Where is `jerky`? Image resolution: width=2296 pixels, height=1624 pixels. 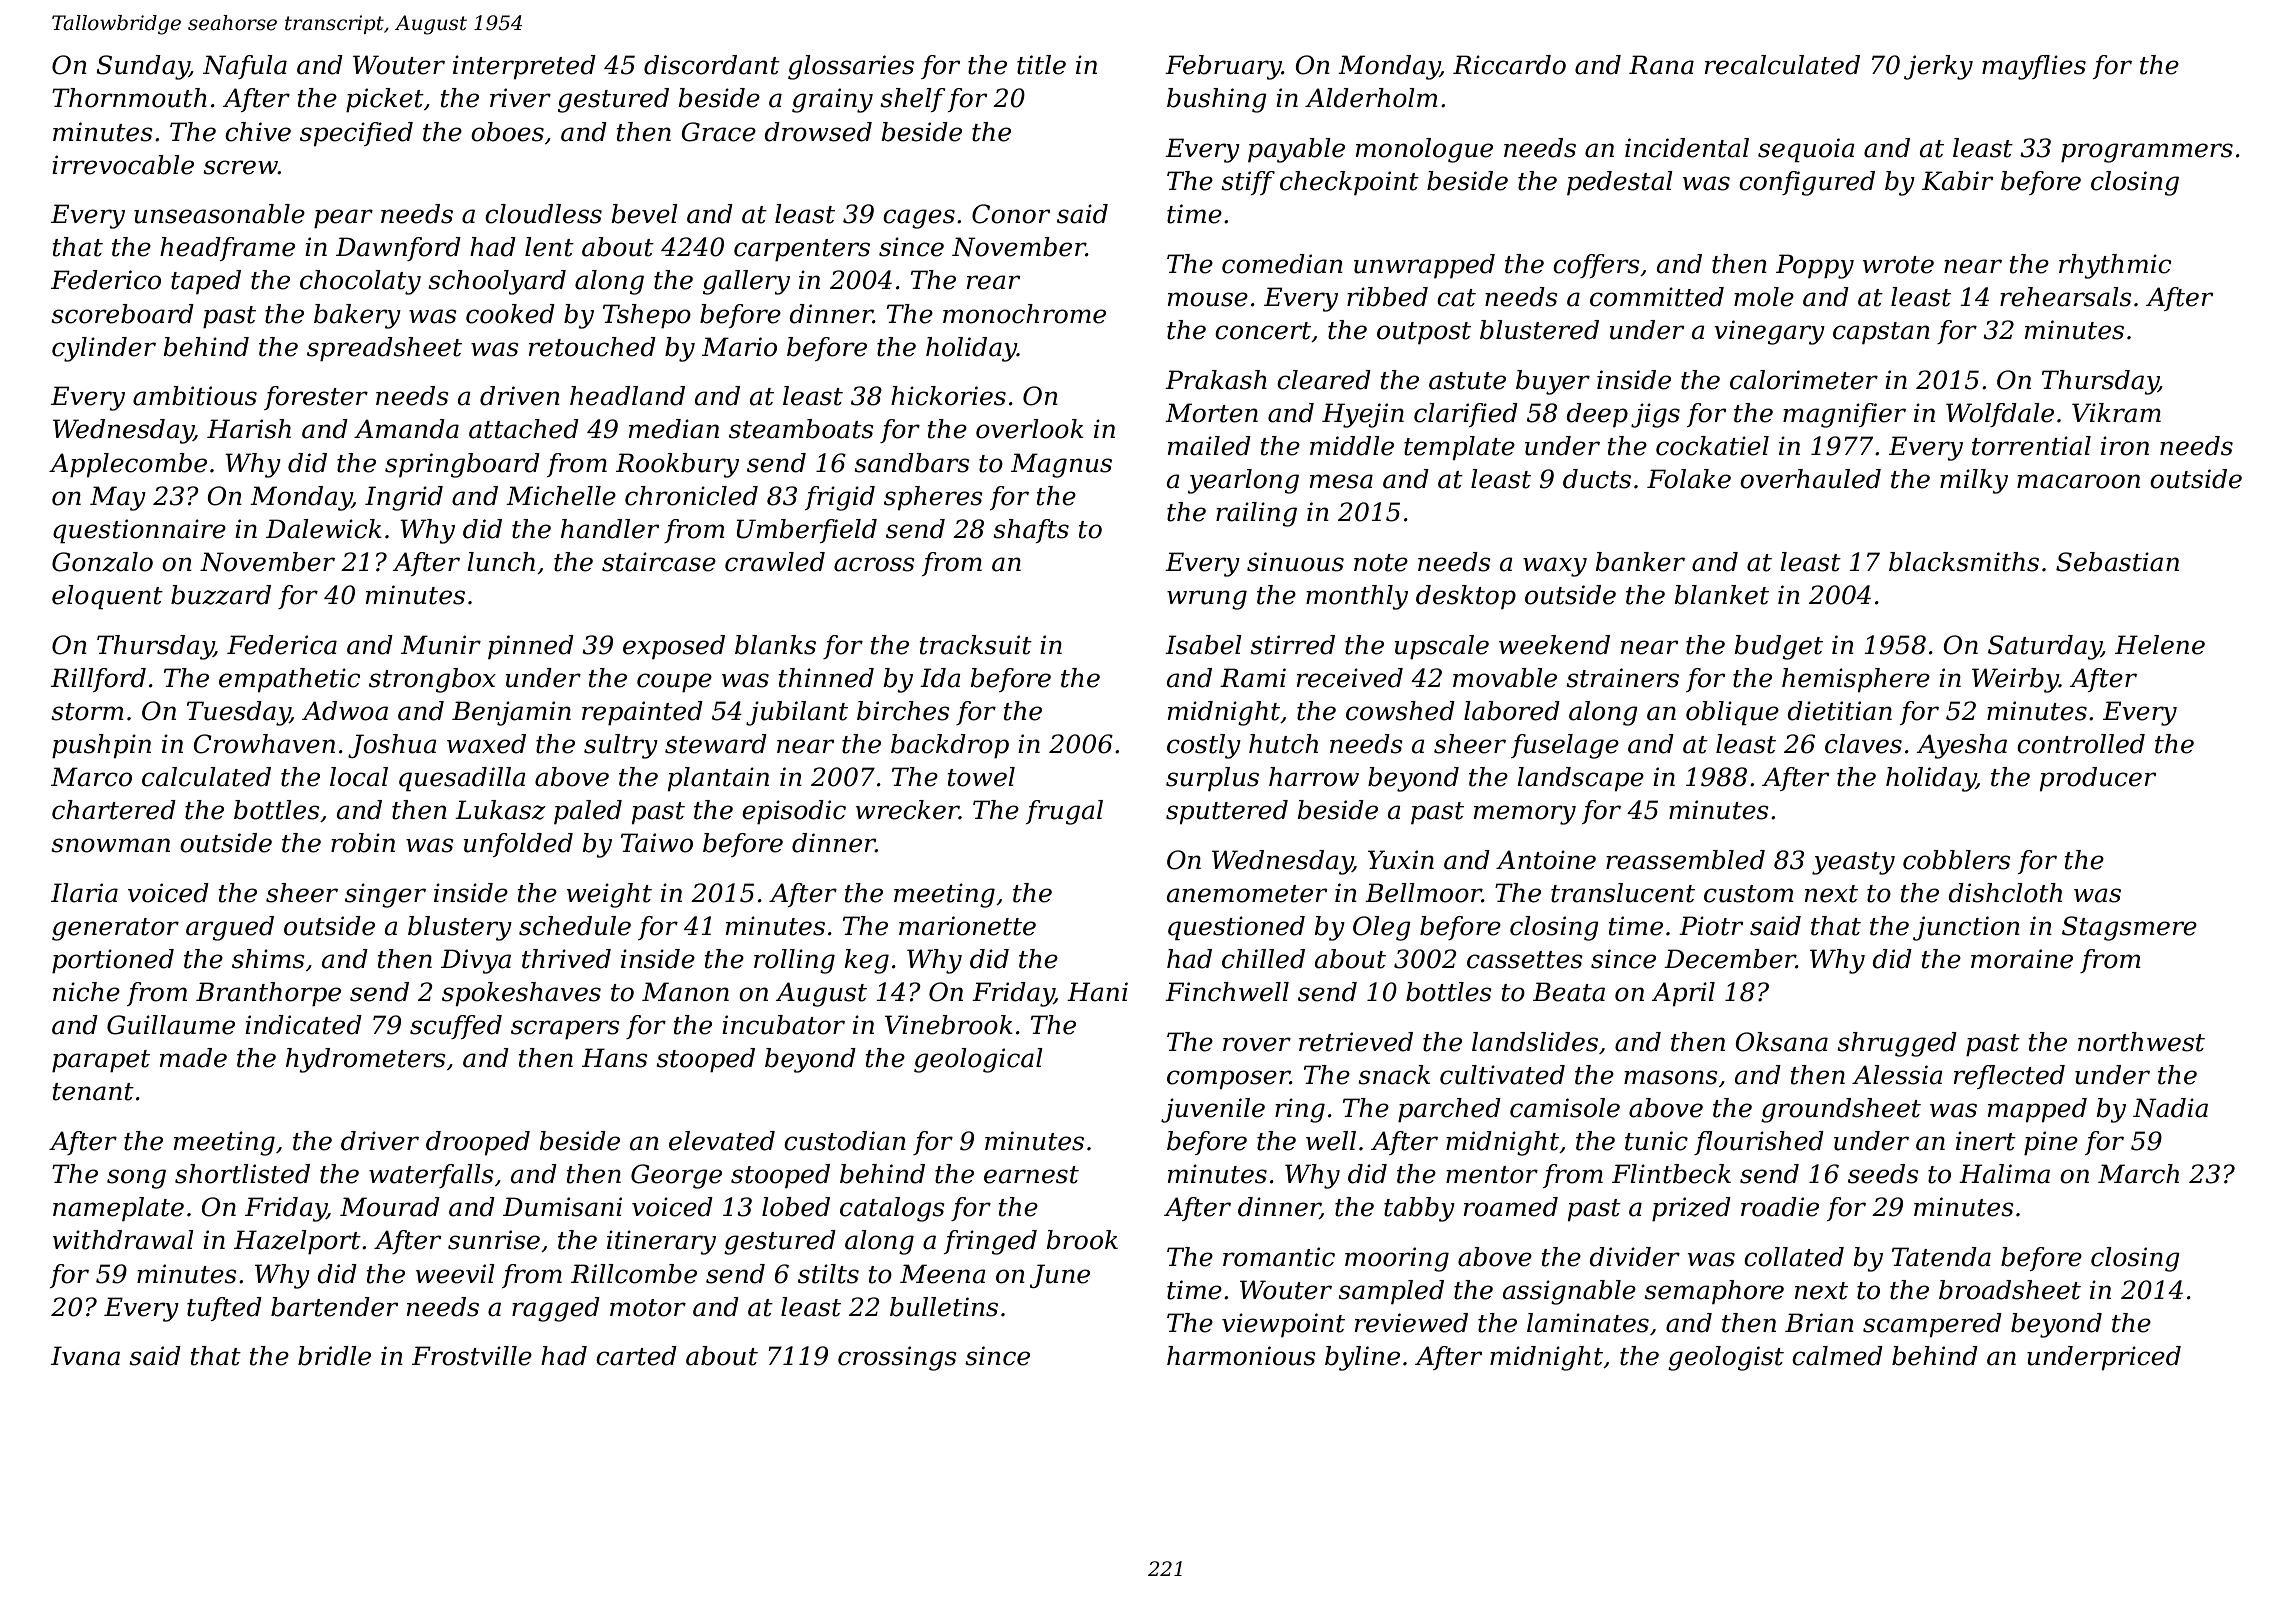
jerky is located at coordinates (1938, 67).
